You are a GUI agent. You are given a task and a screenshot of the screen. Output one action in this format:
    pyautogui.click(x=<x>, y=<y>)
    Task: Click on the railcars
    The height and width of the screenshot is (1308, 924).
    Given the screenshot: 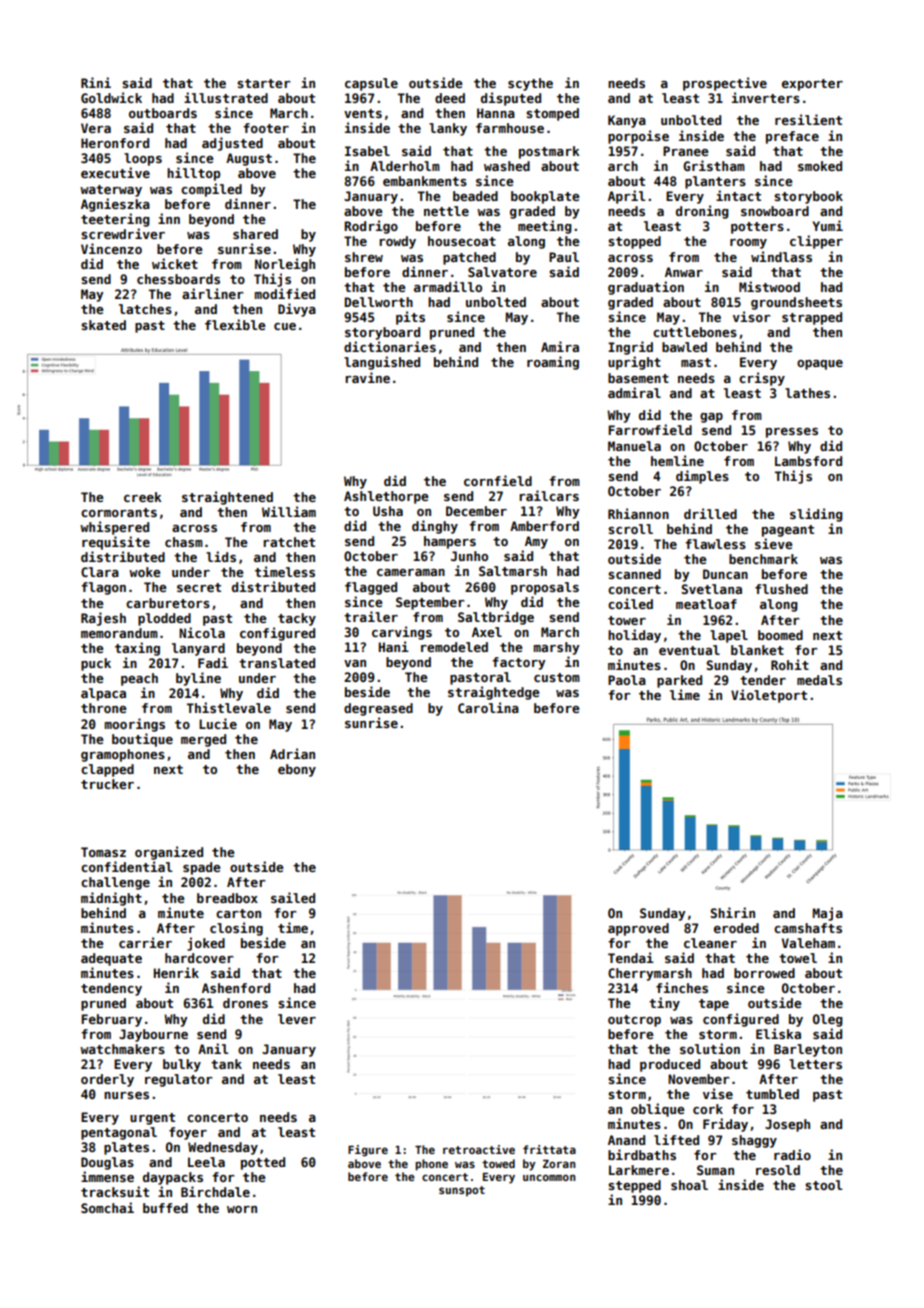 What is the action you would take?
    pyautogui.click(x=549, y=495)
